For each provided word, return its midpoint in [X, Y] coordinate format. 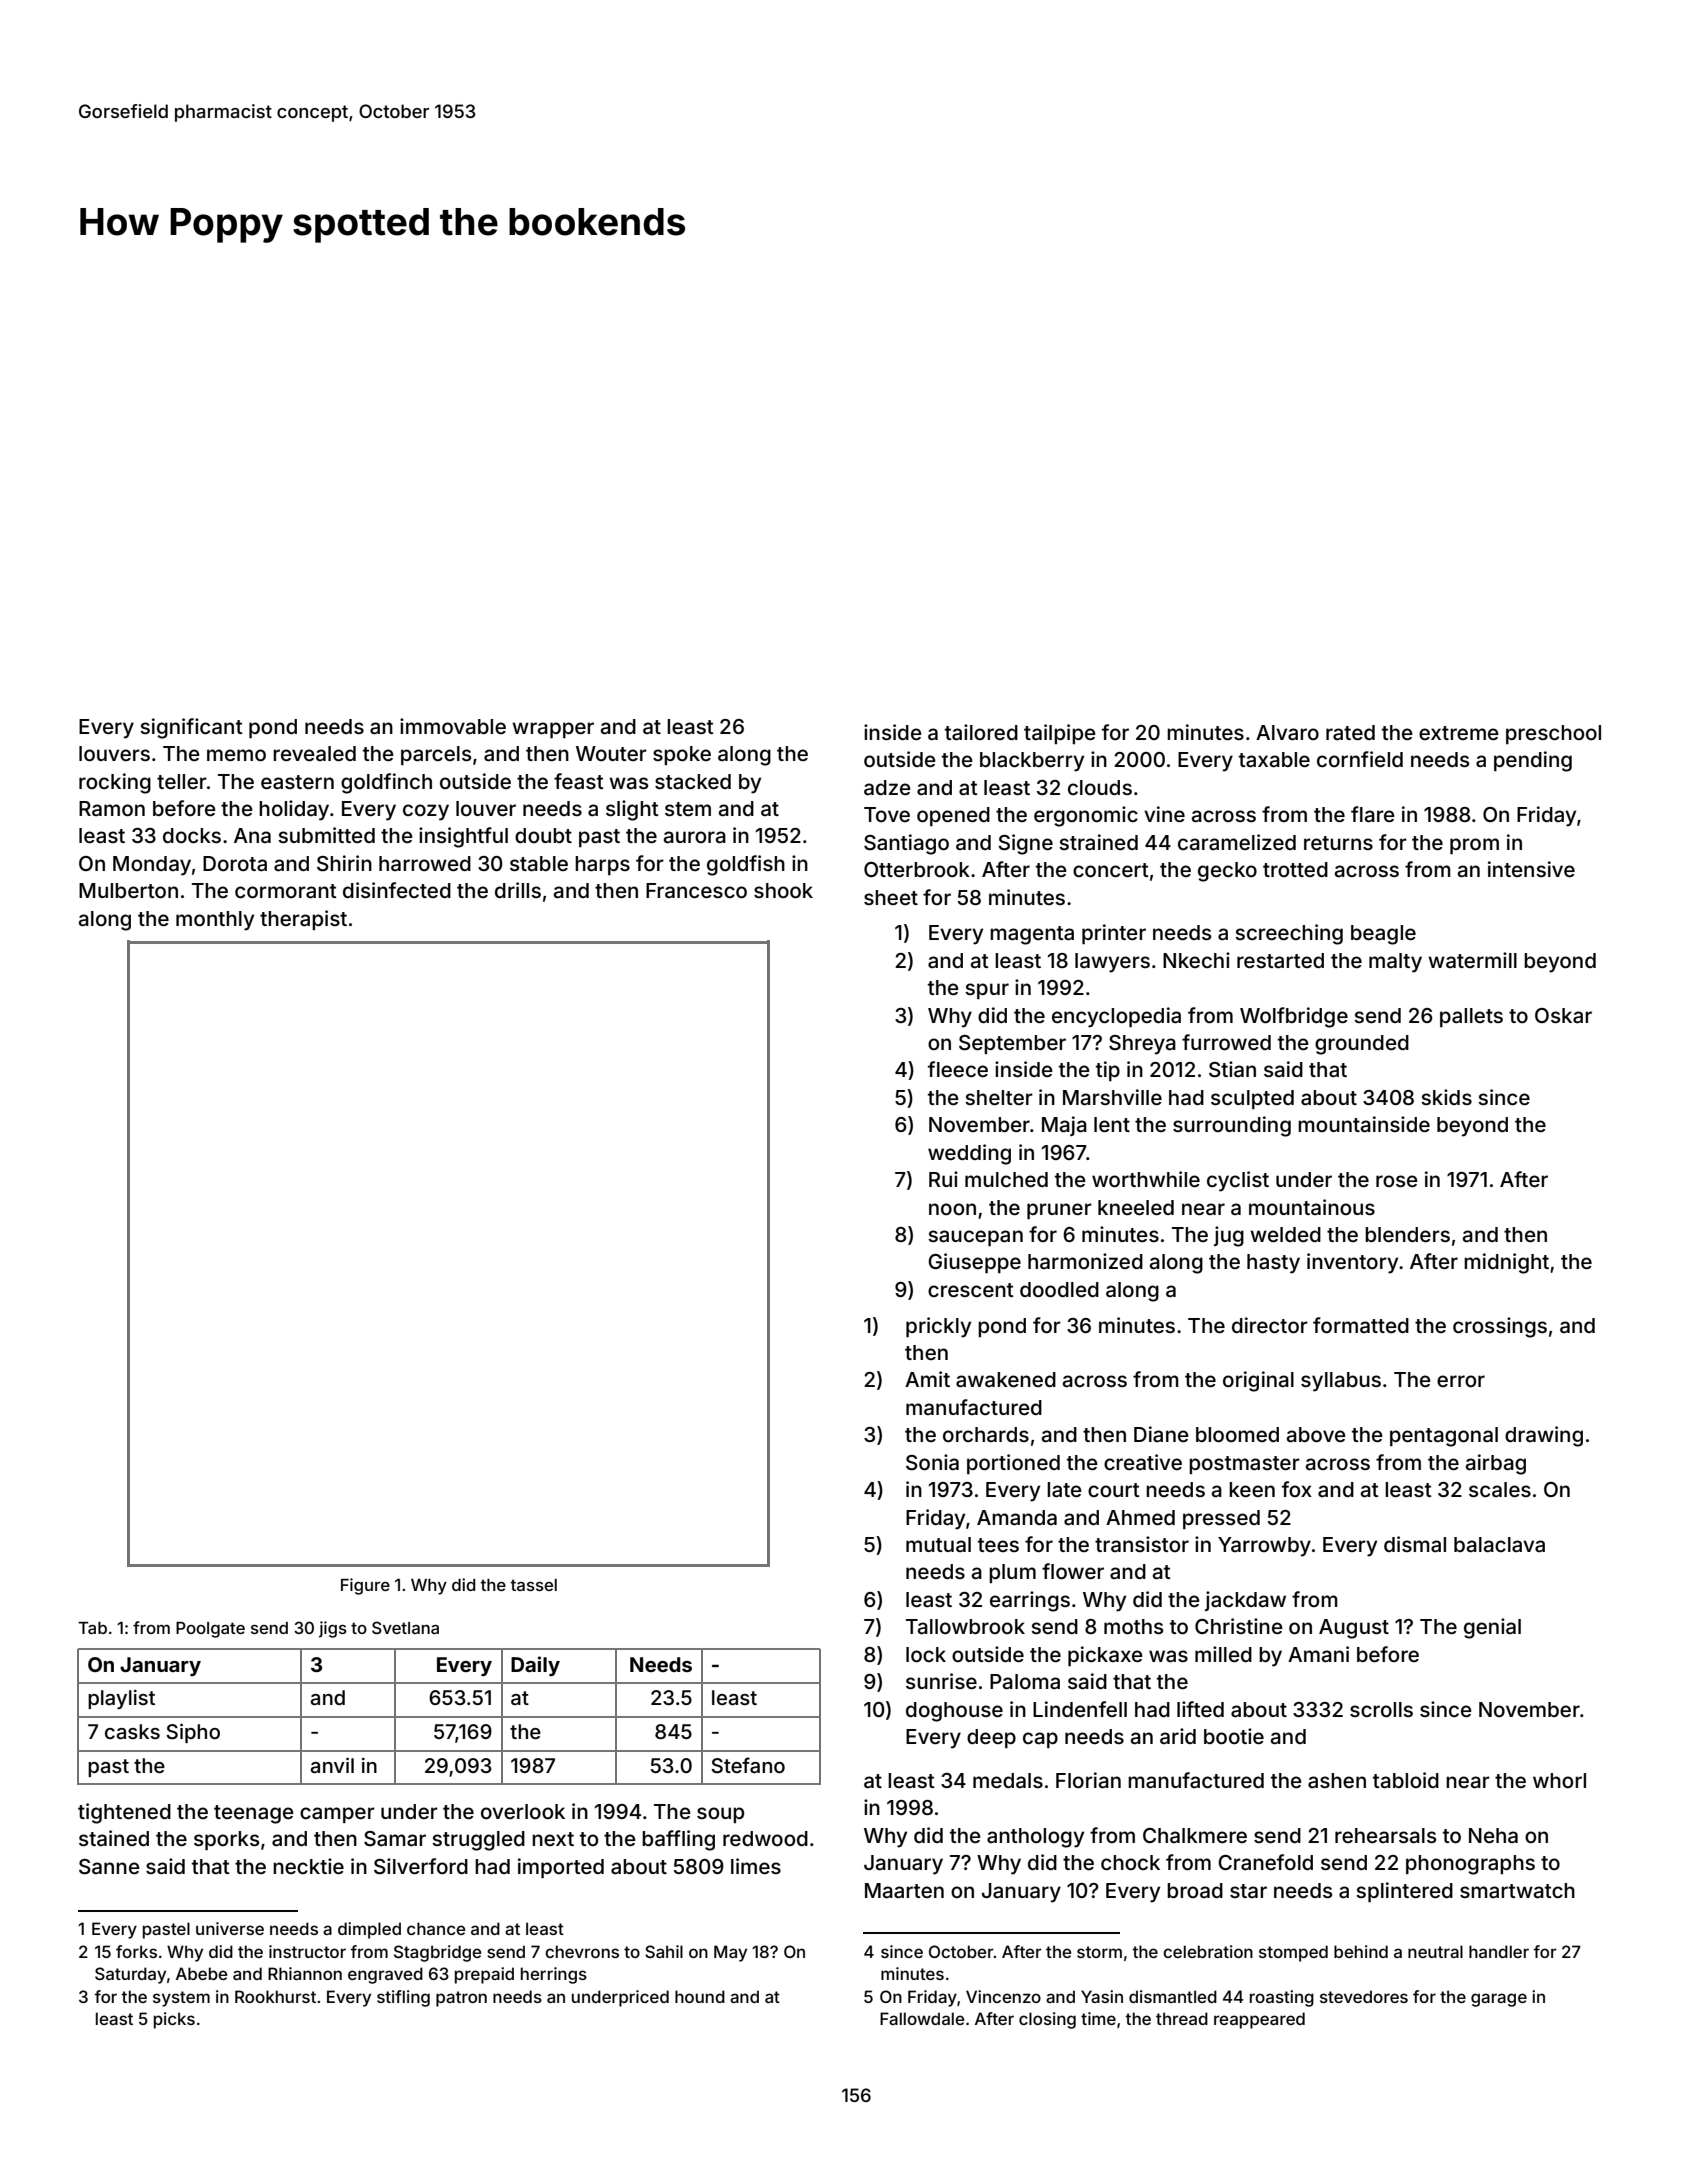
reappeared [1259, 2020]
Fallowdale [922, 2018]
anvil [332, 1765]
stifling [403, 1998]
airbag [1496, 1464]
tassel [533, 1585]
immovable [453, 726]
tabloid [1406, 1780]
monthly [215, 921]
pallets [1471, 1017]
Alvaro [1287, 732]
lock [926, 1654]
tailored [981, 732]
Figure [365, 1586]
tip [1108, 1071]
